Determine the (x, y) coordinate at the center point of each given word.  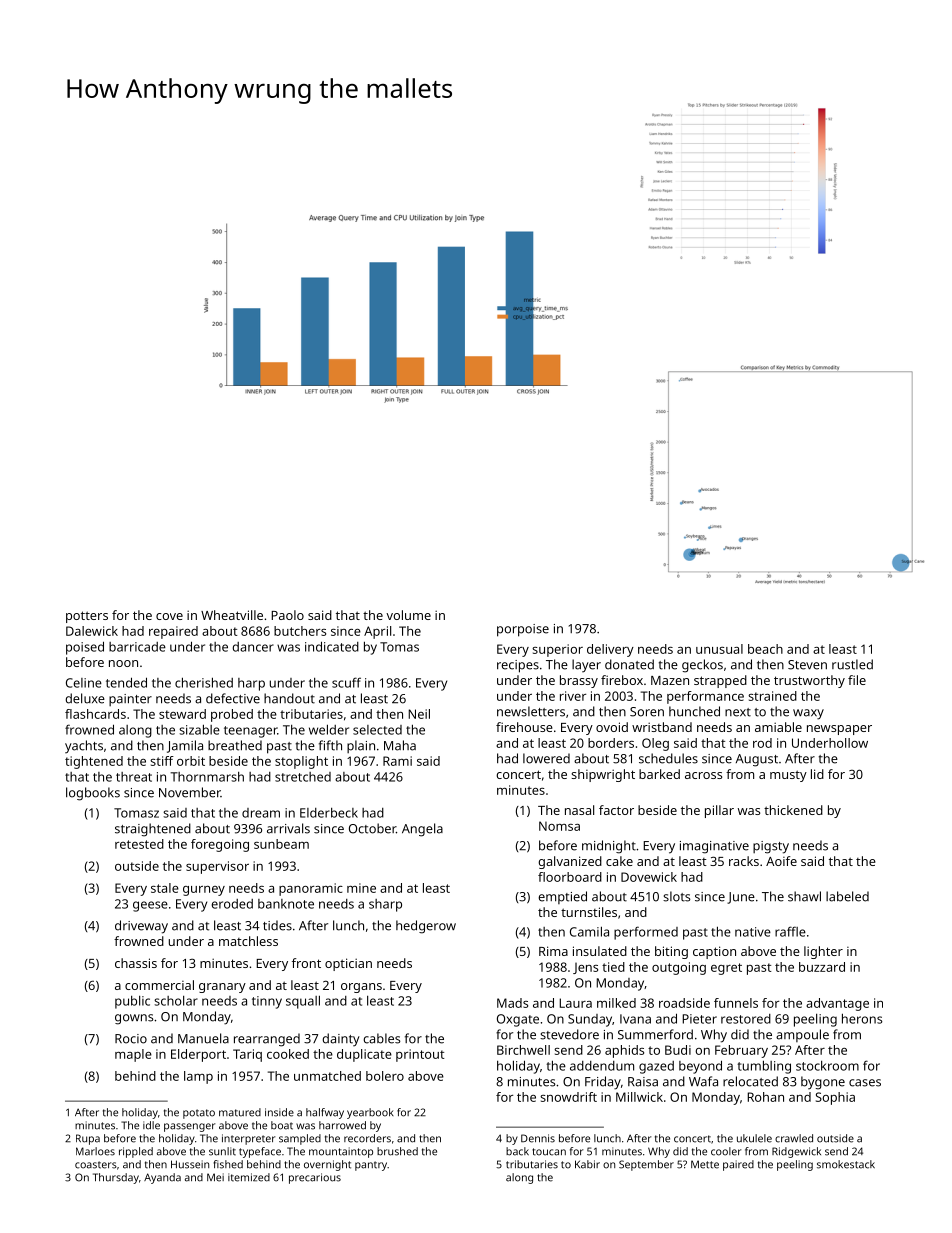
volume (408, 615)
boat (282, 1125)
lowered (546, 758)
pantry (371, 1166)
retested (139, 844)
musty (788, 776)
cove (169, 616)
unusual (719, 649)
